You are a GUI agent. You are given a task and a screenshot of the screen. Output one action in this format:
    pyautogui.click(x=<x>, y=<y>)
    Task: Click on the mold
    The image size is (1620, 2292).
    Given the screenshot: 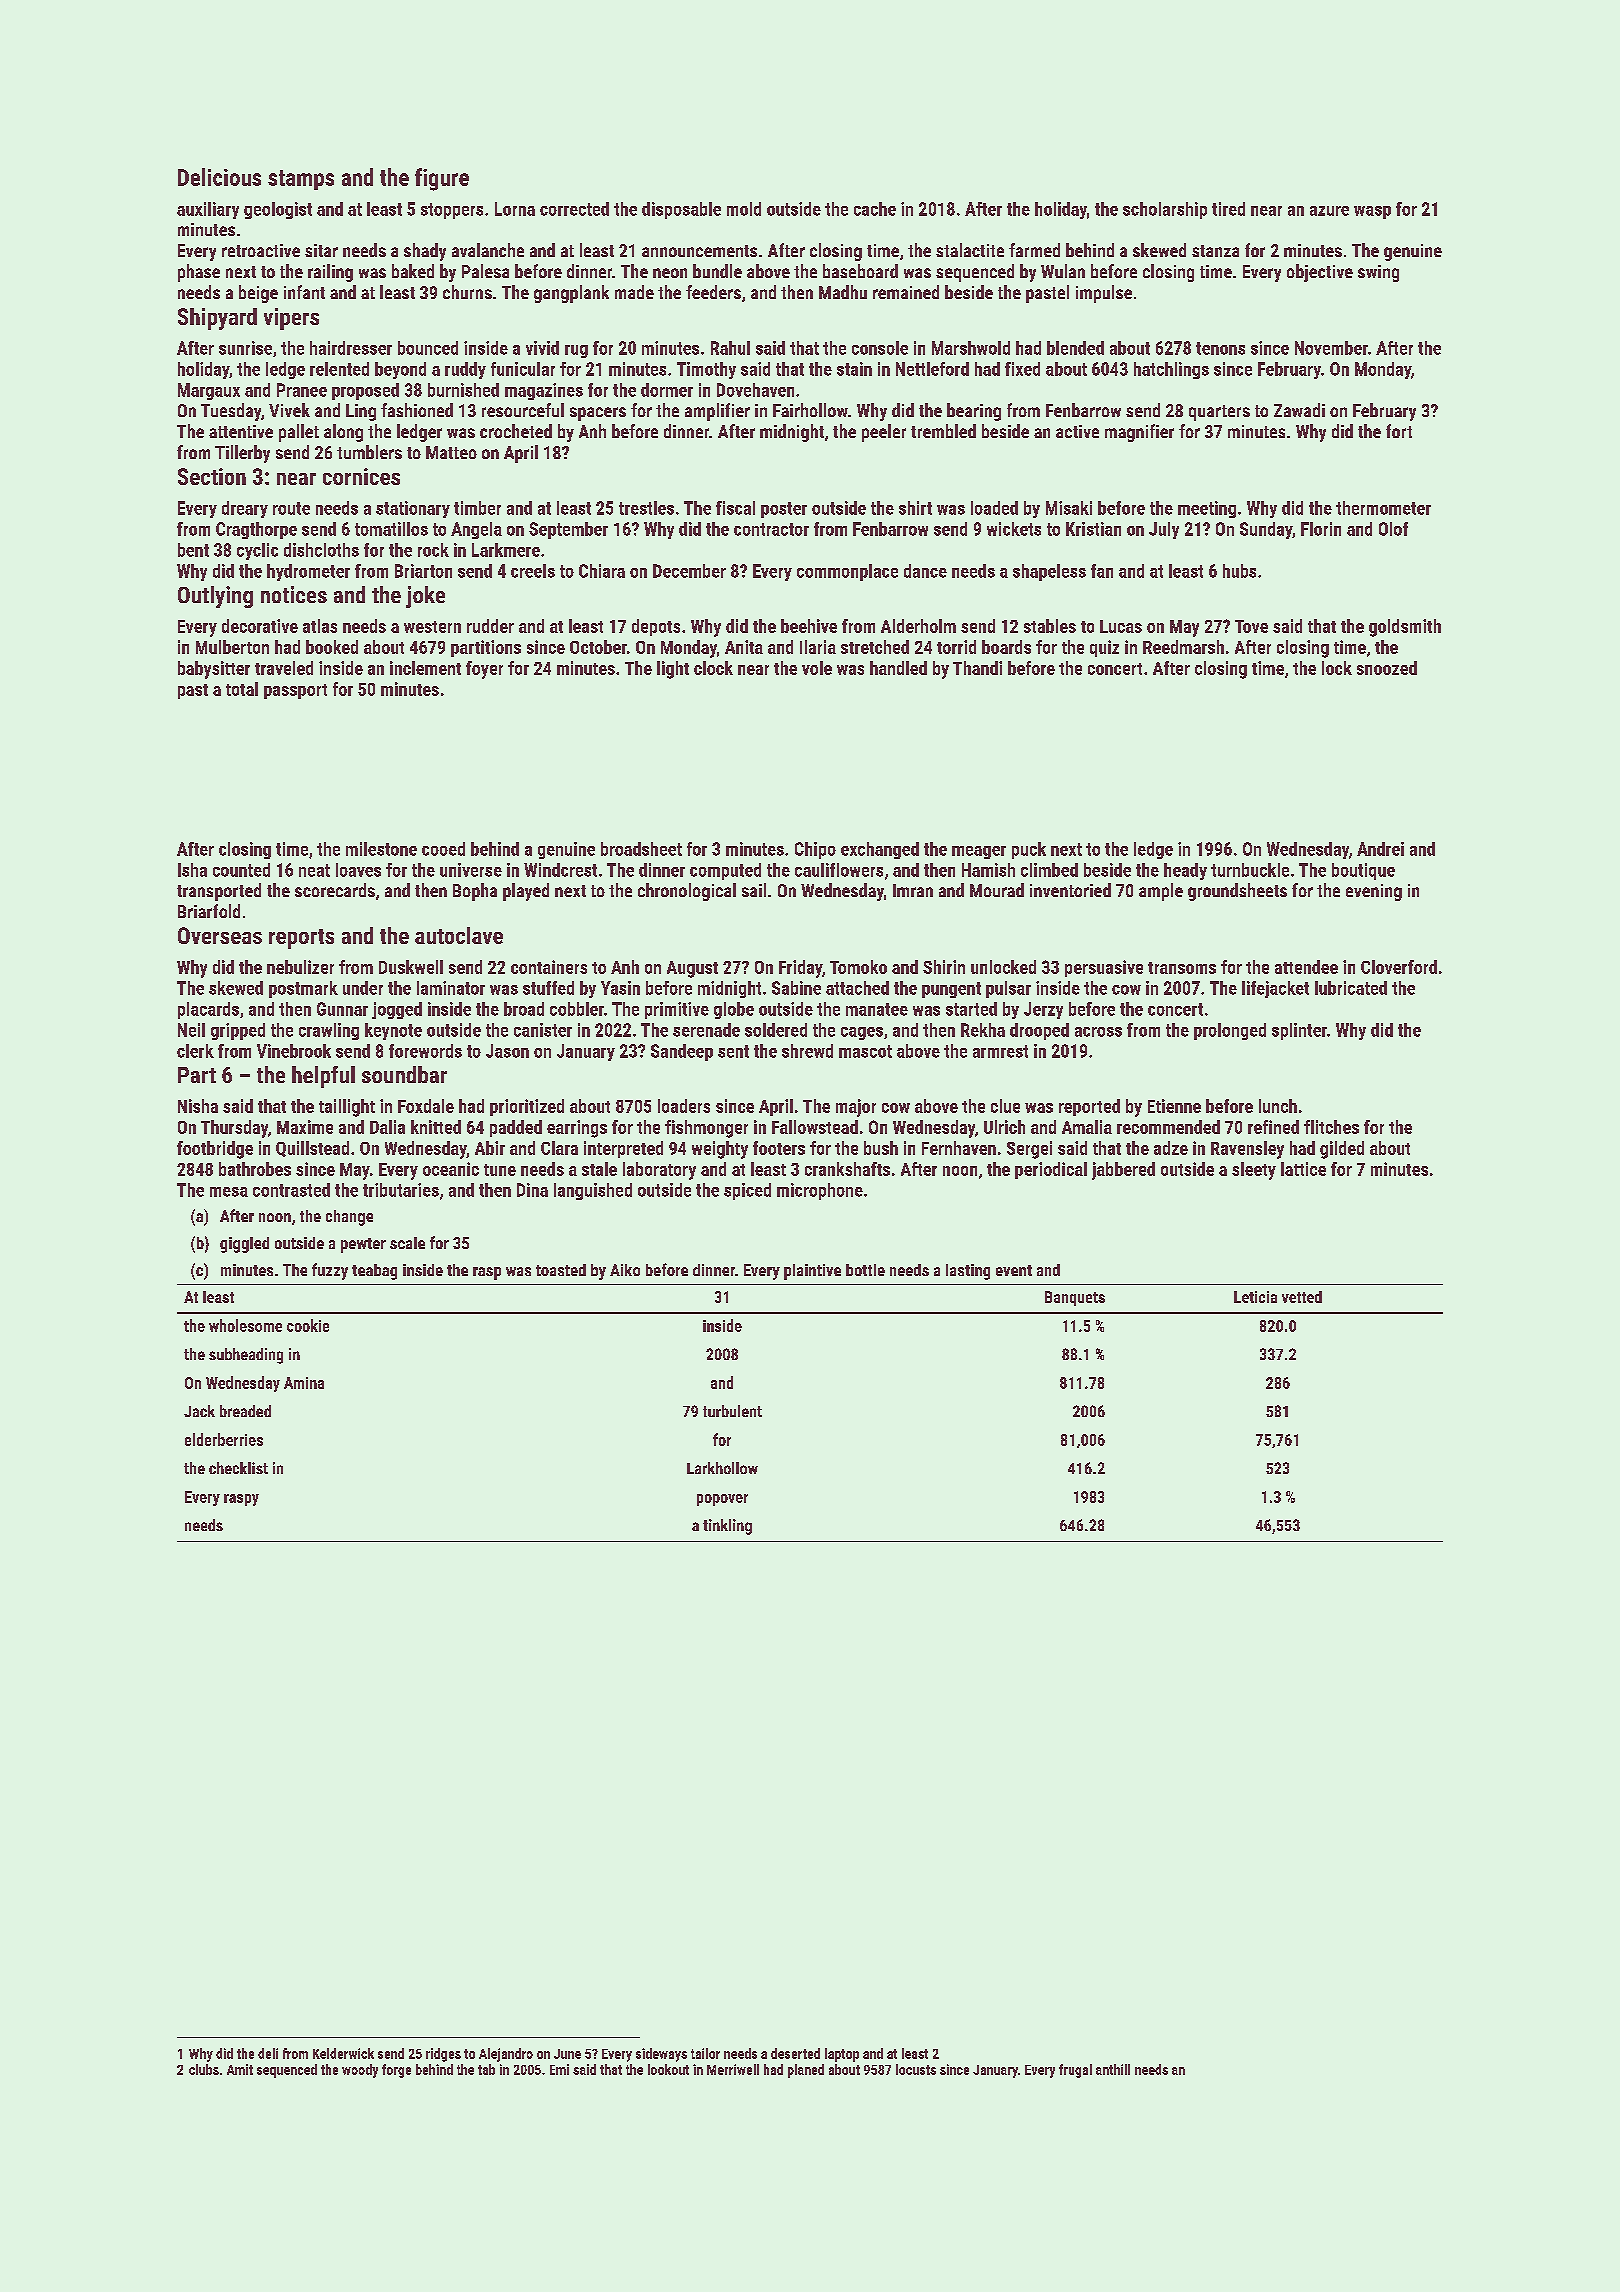 What is the action you would take?
    pyautogui.click(x=744, y=209)
